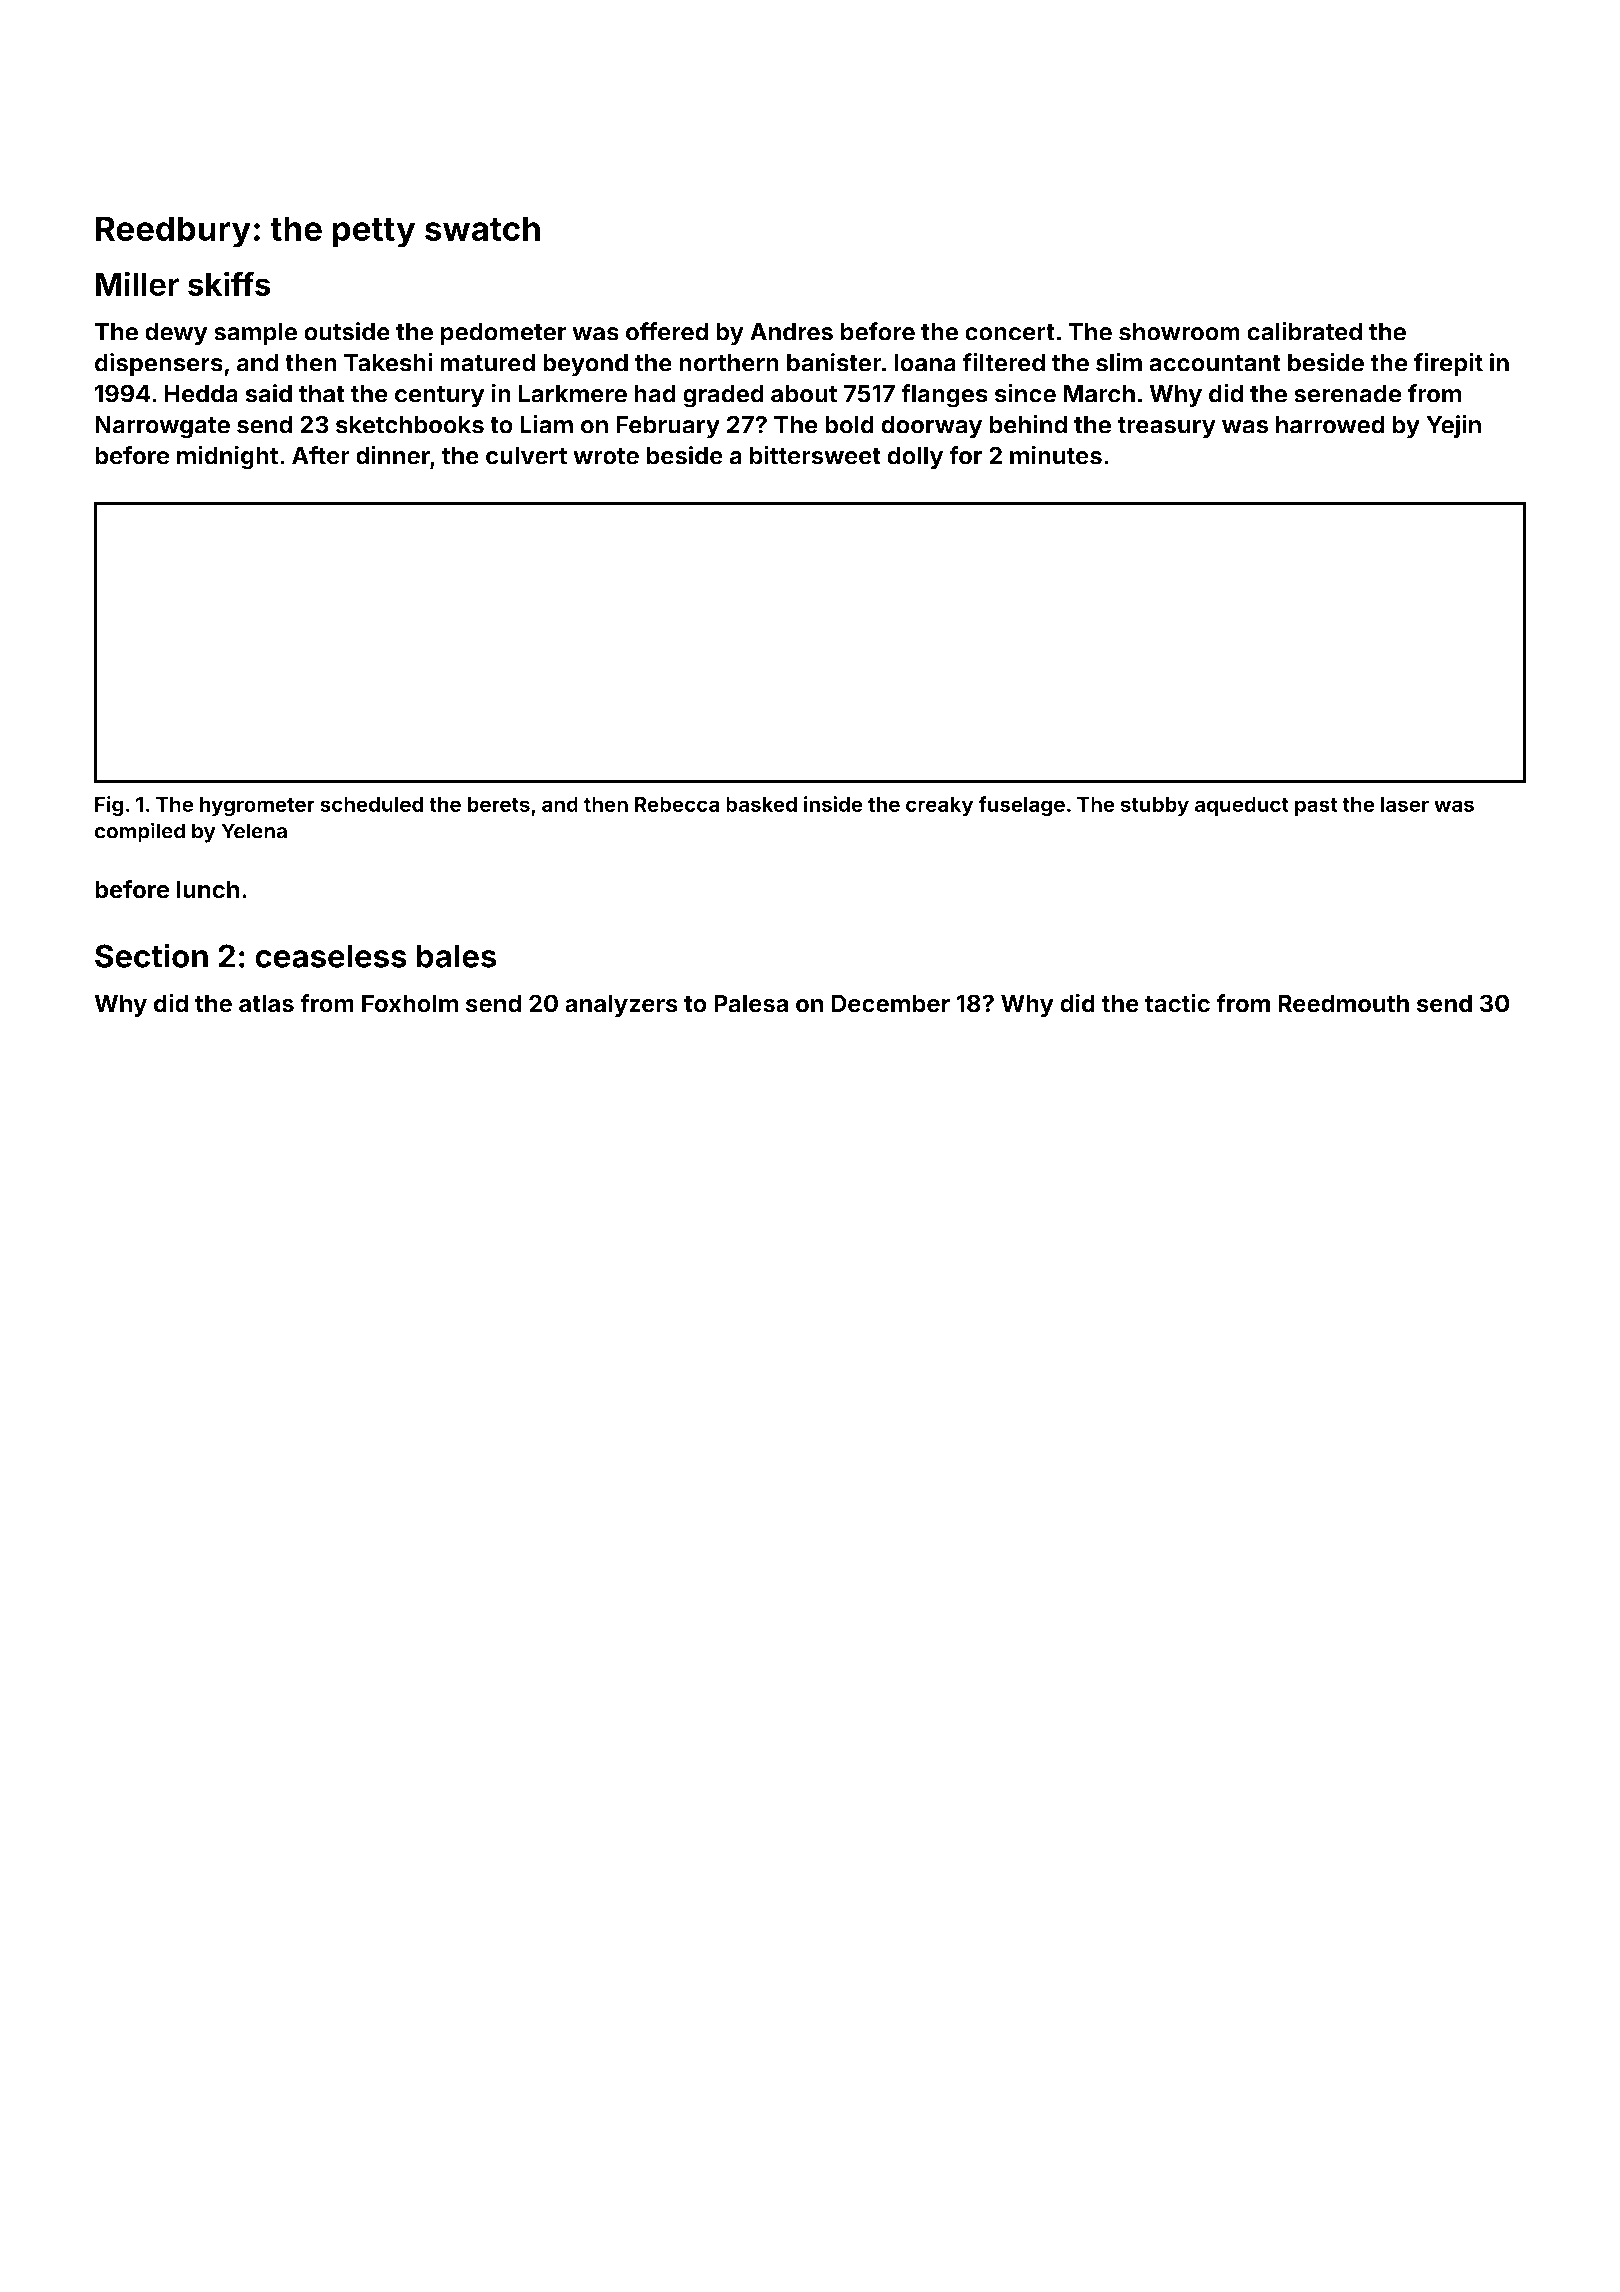 This screenshot has height=2292, width=1620. Describe the element at coordinates (915, 457) in the screenshot. I see `dolly` at that location.
